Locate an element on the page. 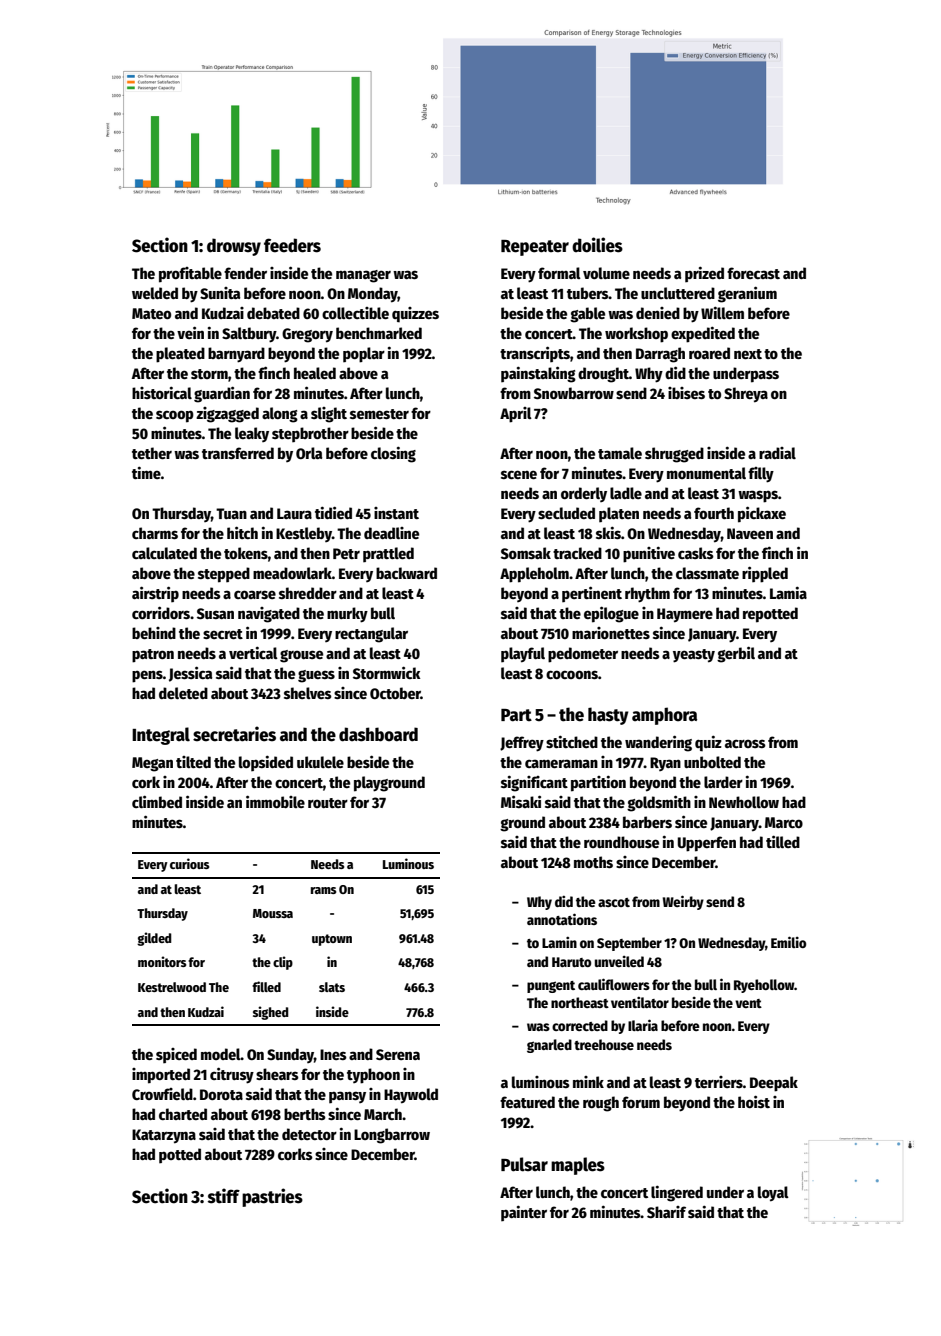 The image size is (941, 1336). playful is located at coordinates (523, 655).
